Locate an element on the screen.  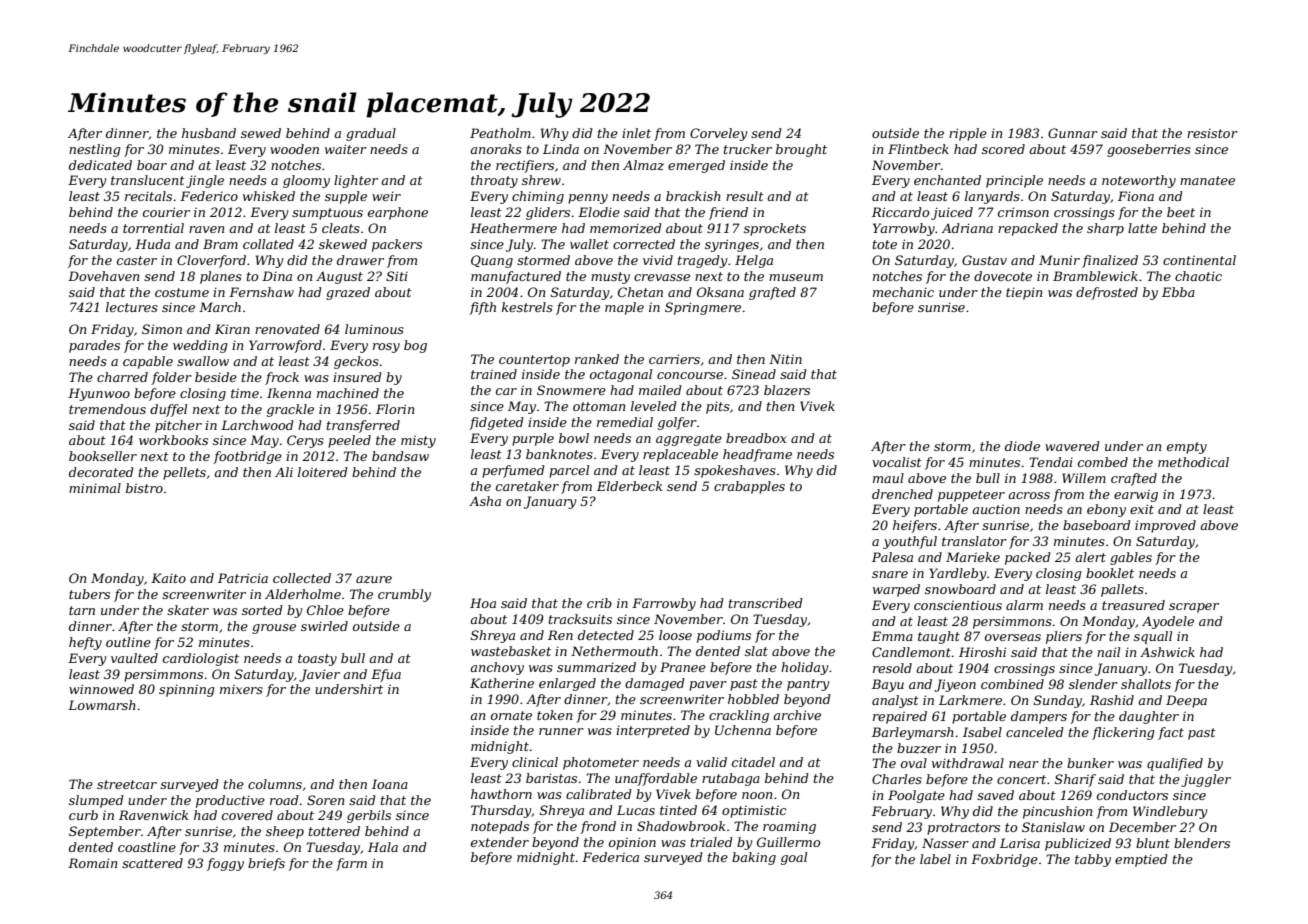
Federica is located at coordinates (610, 857).
